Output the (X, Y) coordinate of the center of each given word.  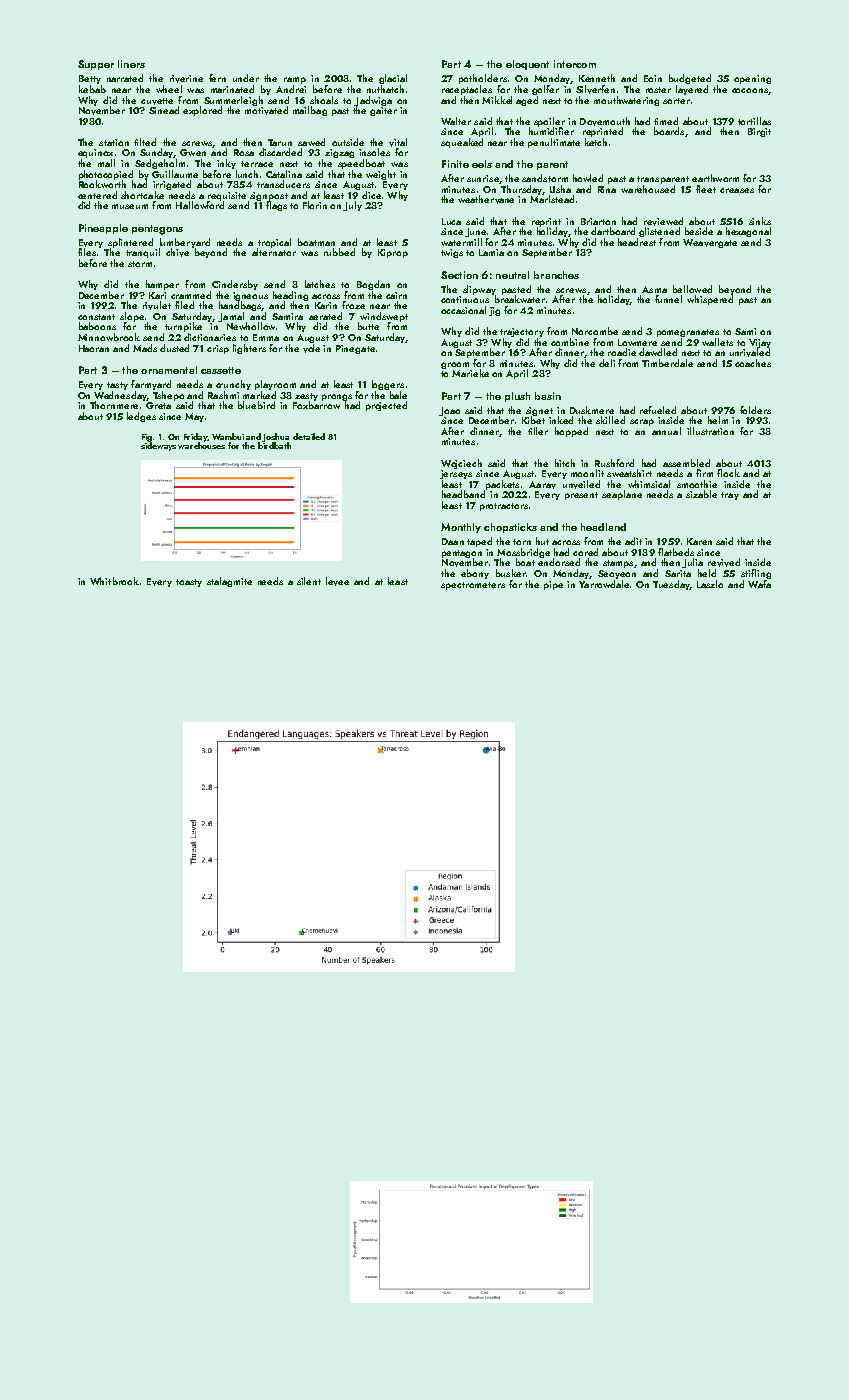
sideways (158, 446)
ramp (295, 80)
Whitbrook (114, 581)
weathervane (486, 199)
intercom (575, 64)
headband (463, 494)
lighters (249, 349)
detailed (309, 436)
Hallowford (200, 205)
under (246, 78)
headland (603, 527)
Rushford (614, 463)
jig (494, 311)
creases (737, 190)
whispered (710, 300)
